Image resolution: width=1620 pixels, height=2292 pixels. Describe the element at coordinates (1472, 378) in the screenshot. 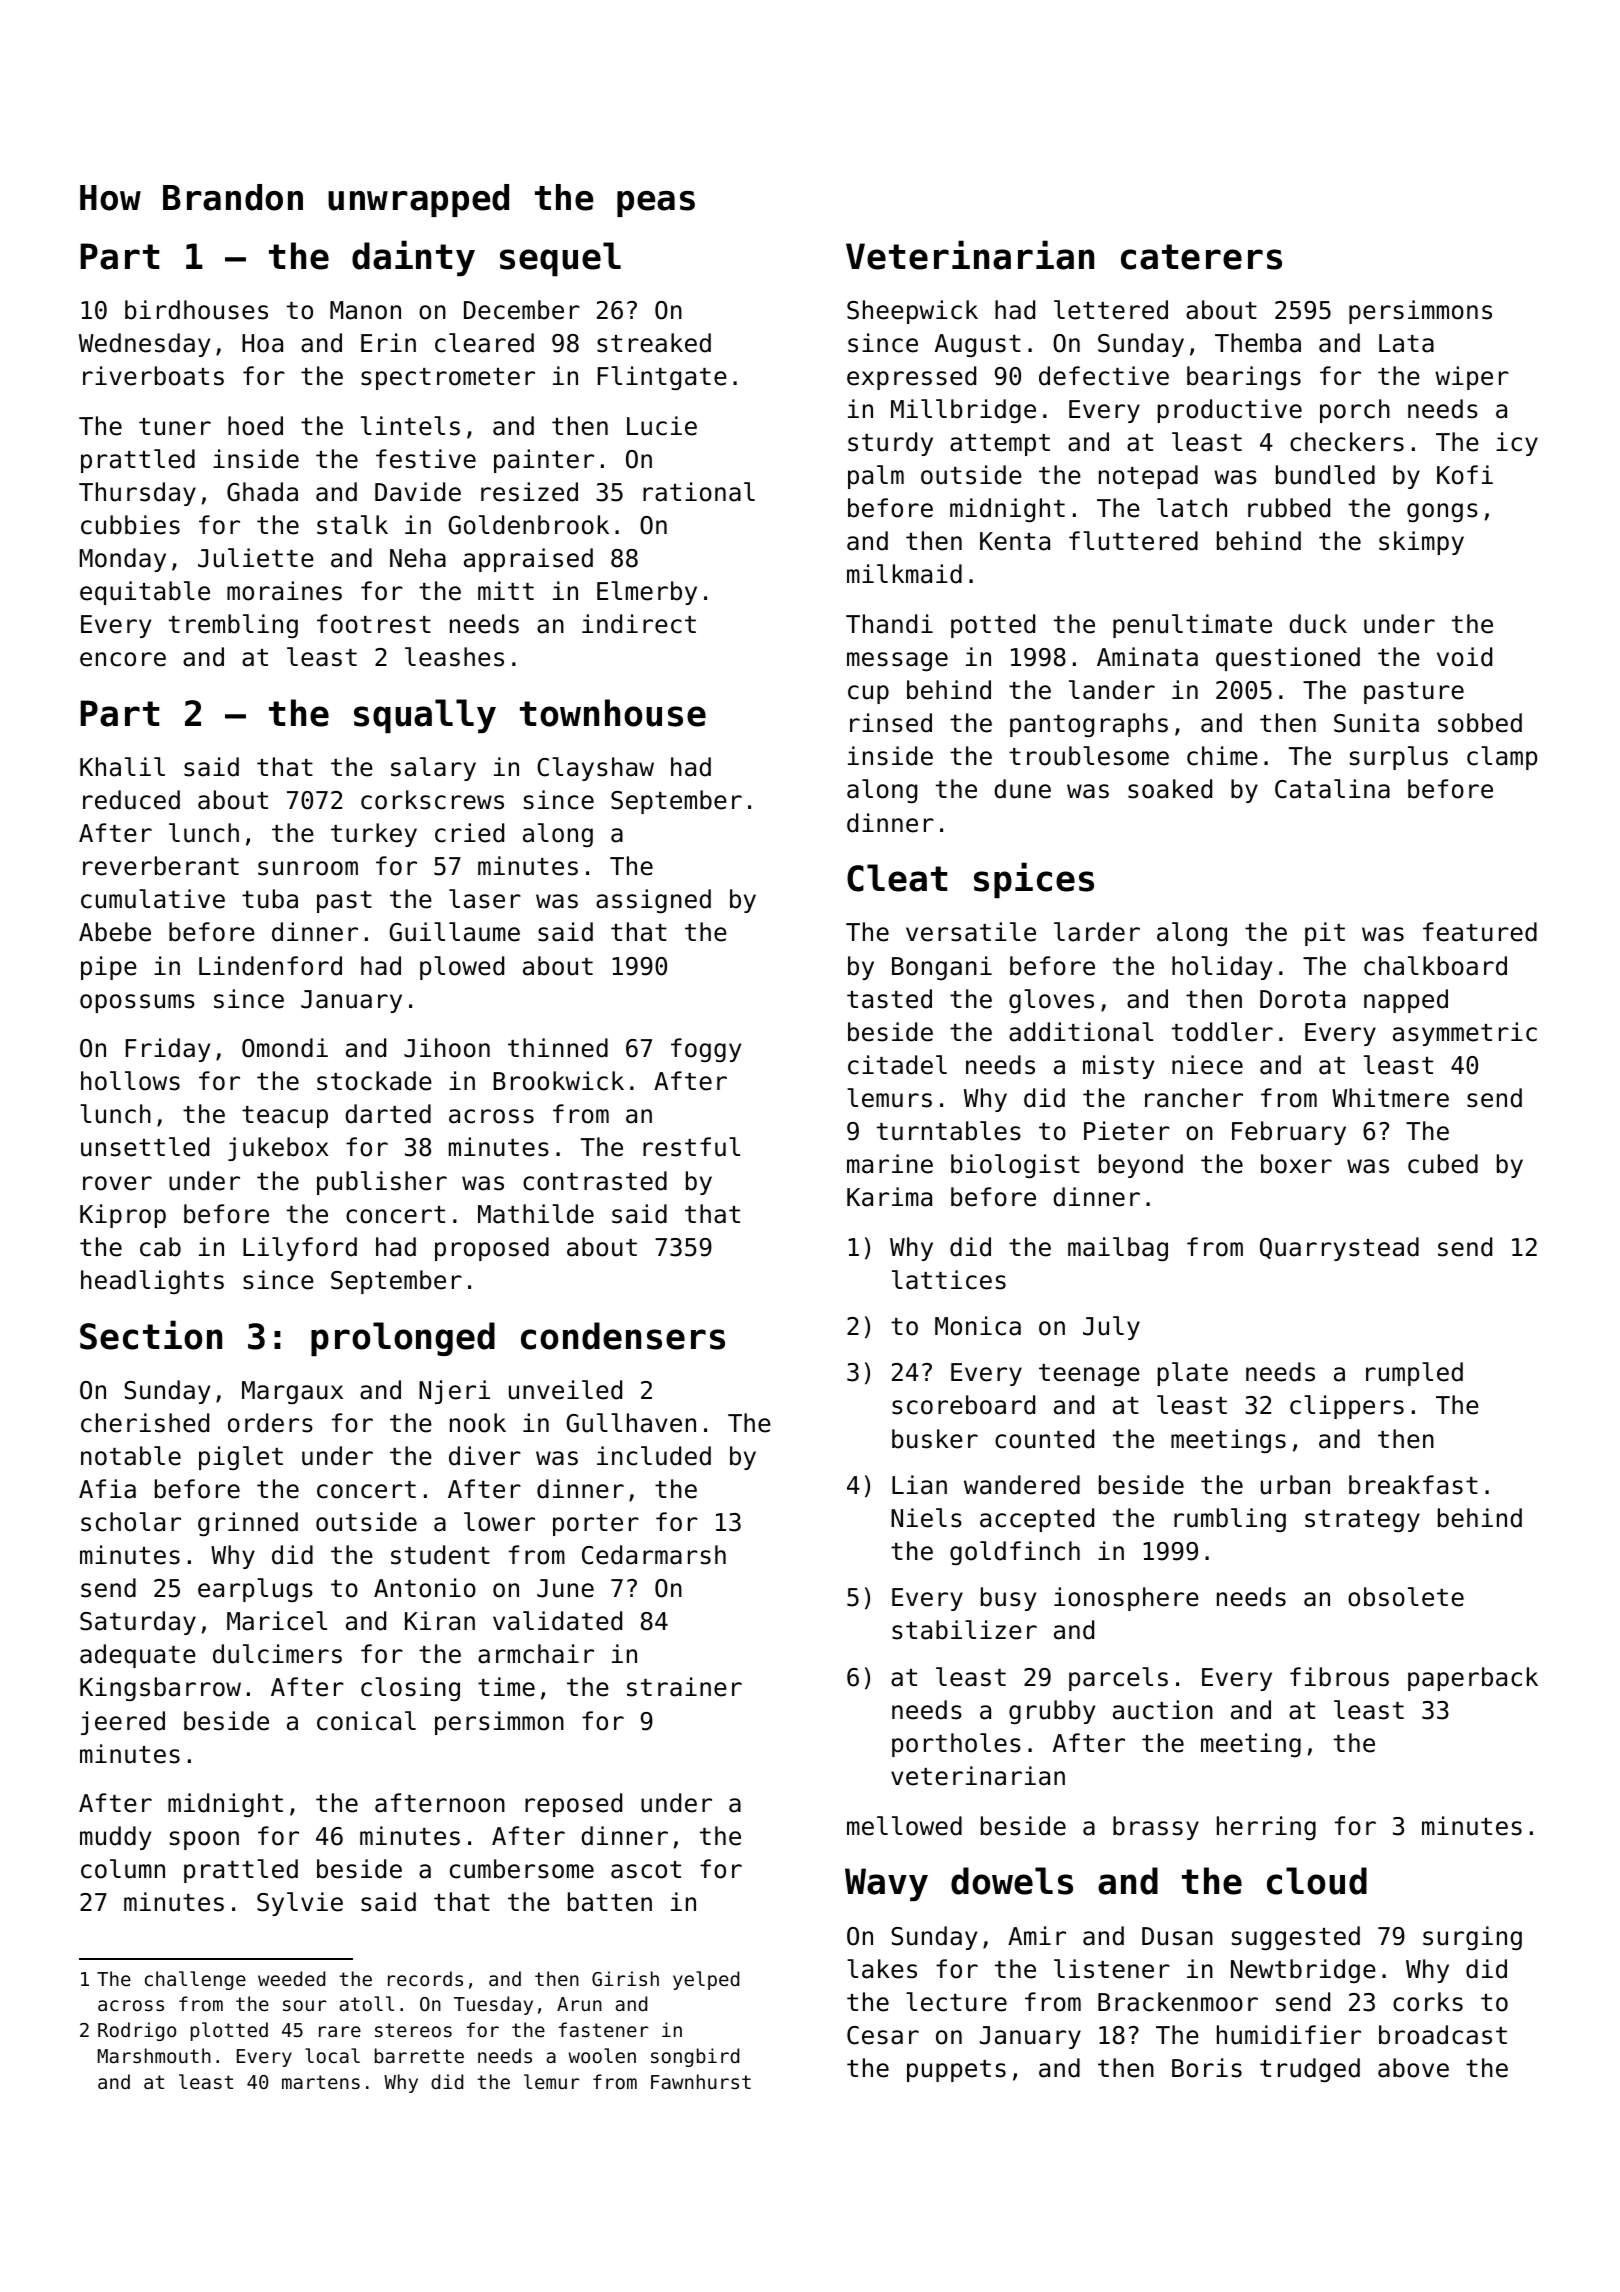

I see `wiper` at that location.
